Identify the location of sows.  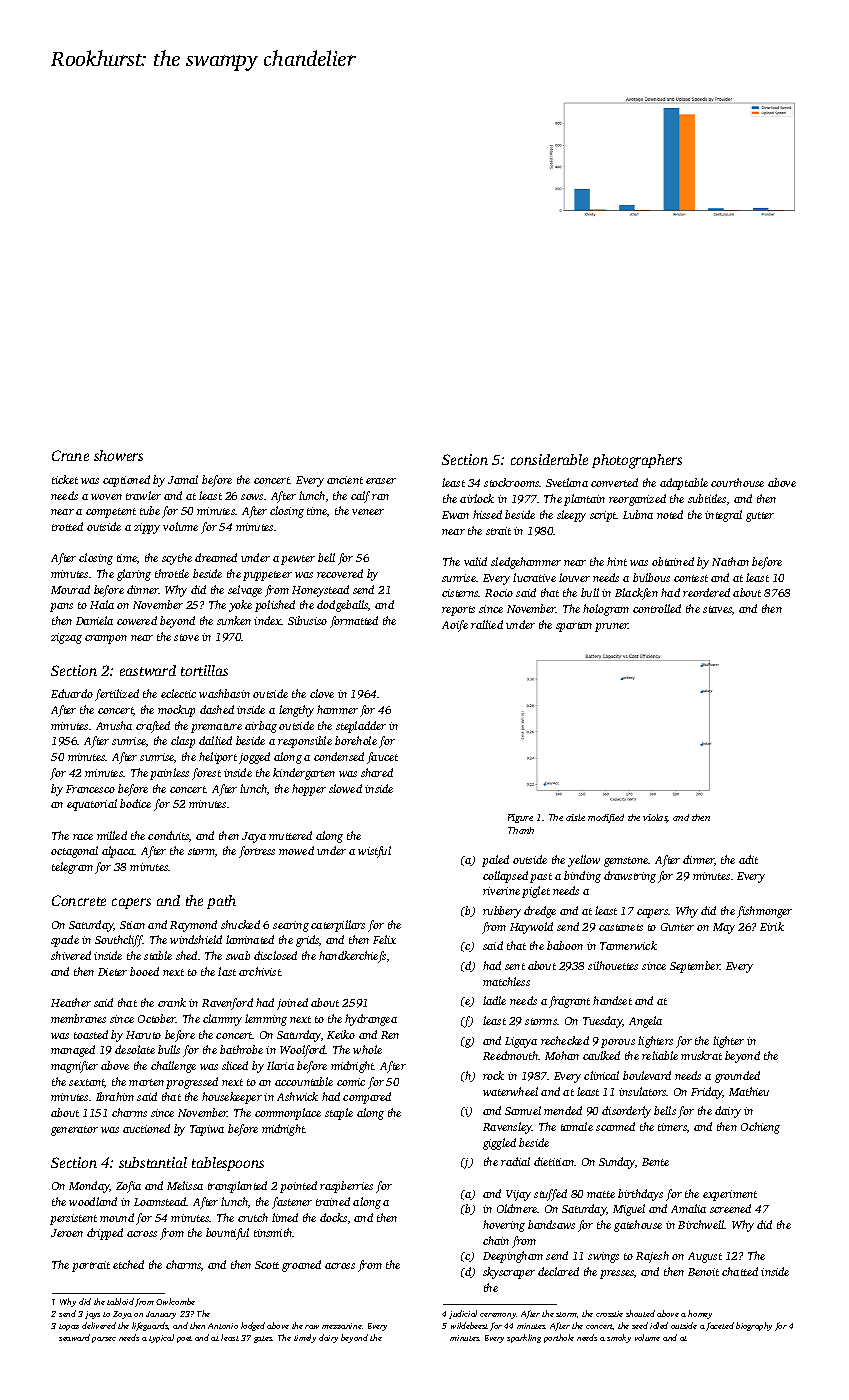
(252, 497).
